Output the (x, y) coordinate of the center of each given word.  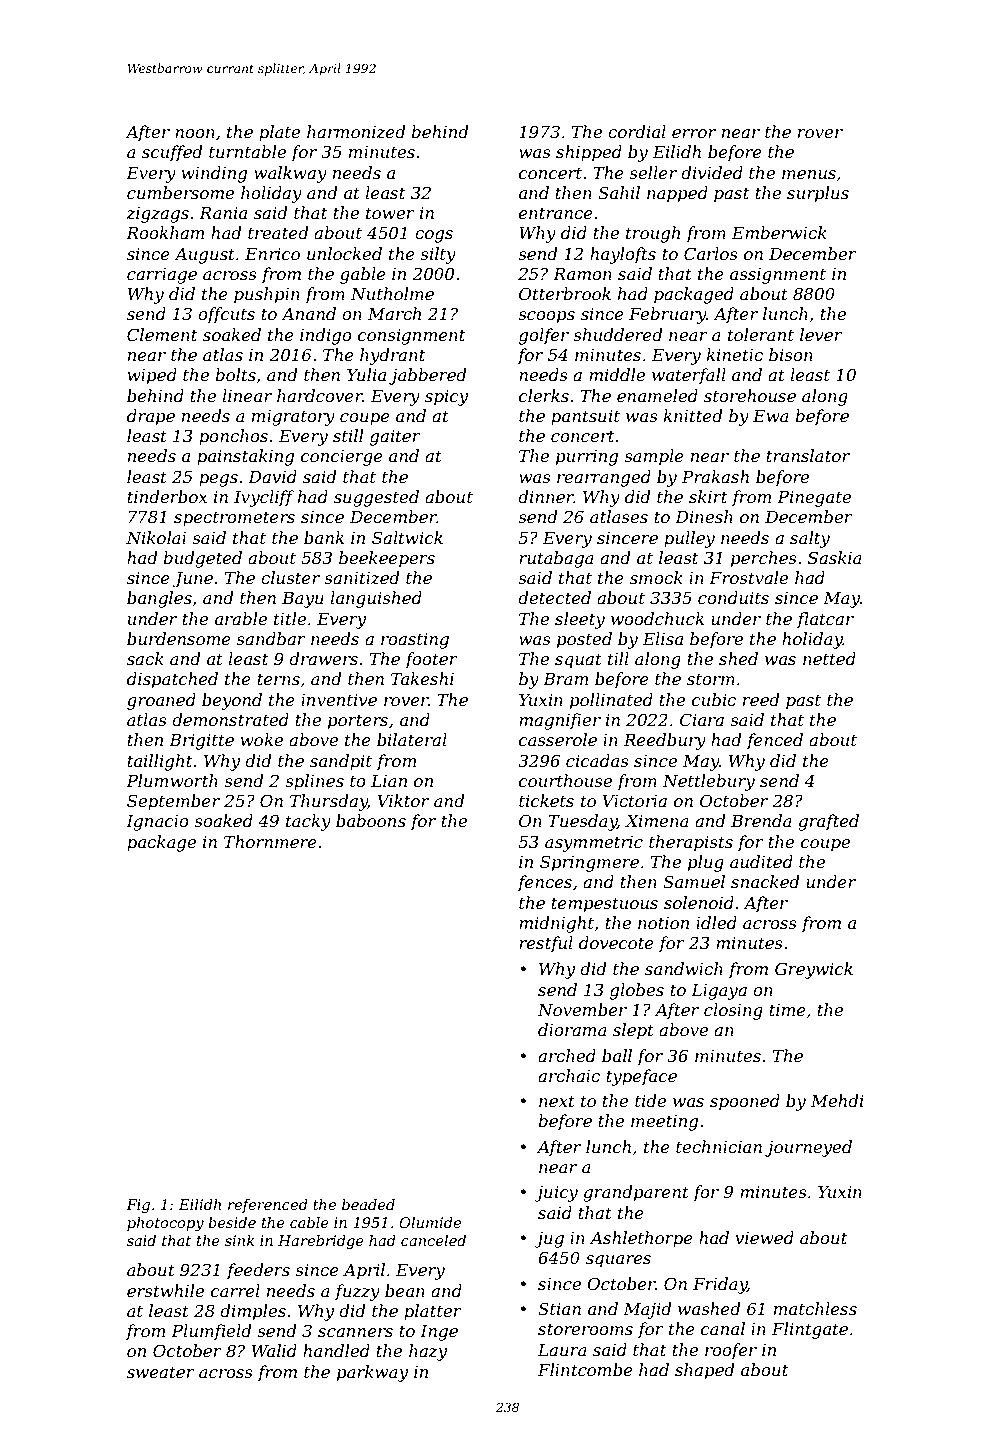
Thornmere (270, 841)
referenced (268, 1206)
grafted (828, 822)
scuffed (172, 153)
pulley (689, 539)
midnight (556, 924)
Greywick (814, 970)
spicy (446, 398)
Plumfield (211, 1332)
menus (809, 174)
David (272, 476)
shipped (589, 153)
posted (584, 640)
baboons (371, 820)
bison (791, 354)
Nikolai (156, 537)
